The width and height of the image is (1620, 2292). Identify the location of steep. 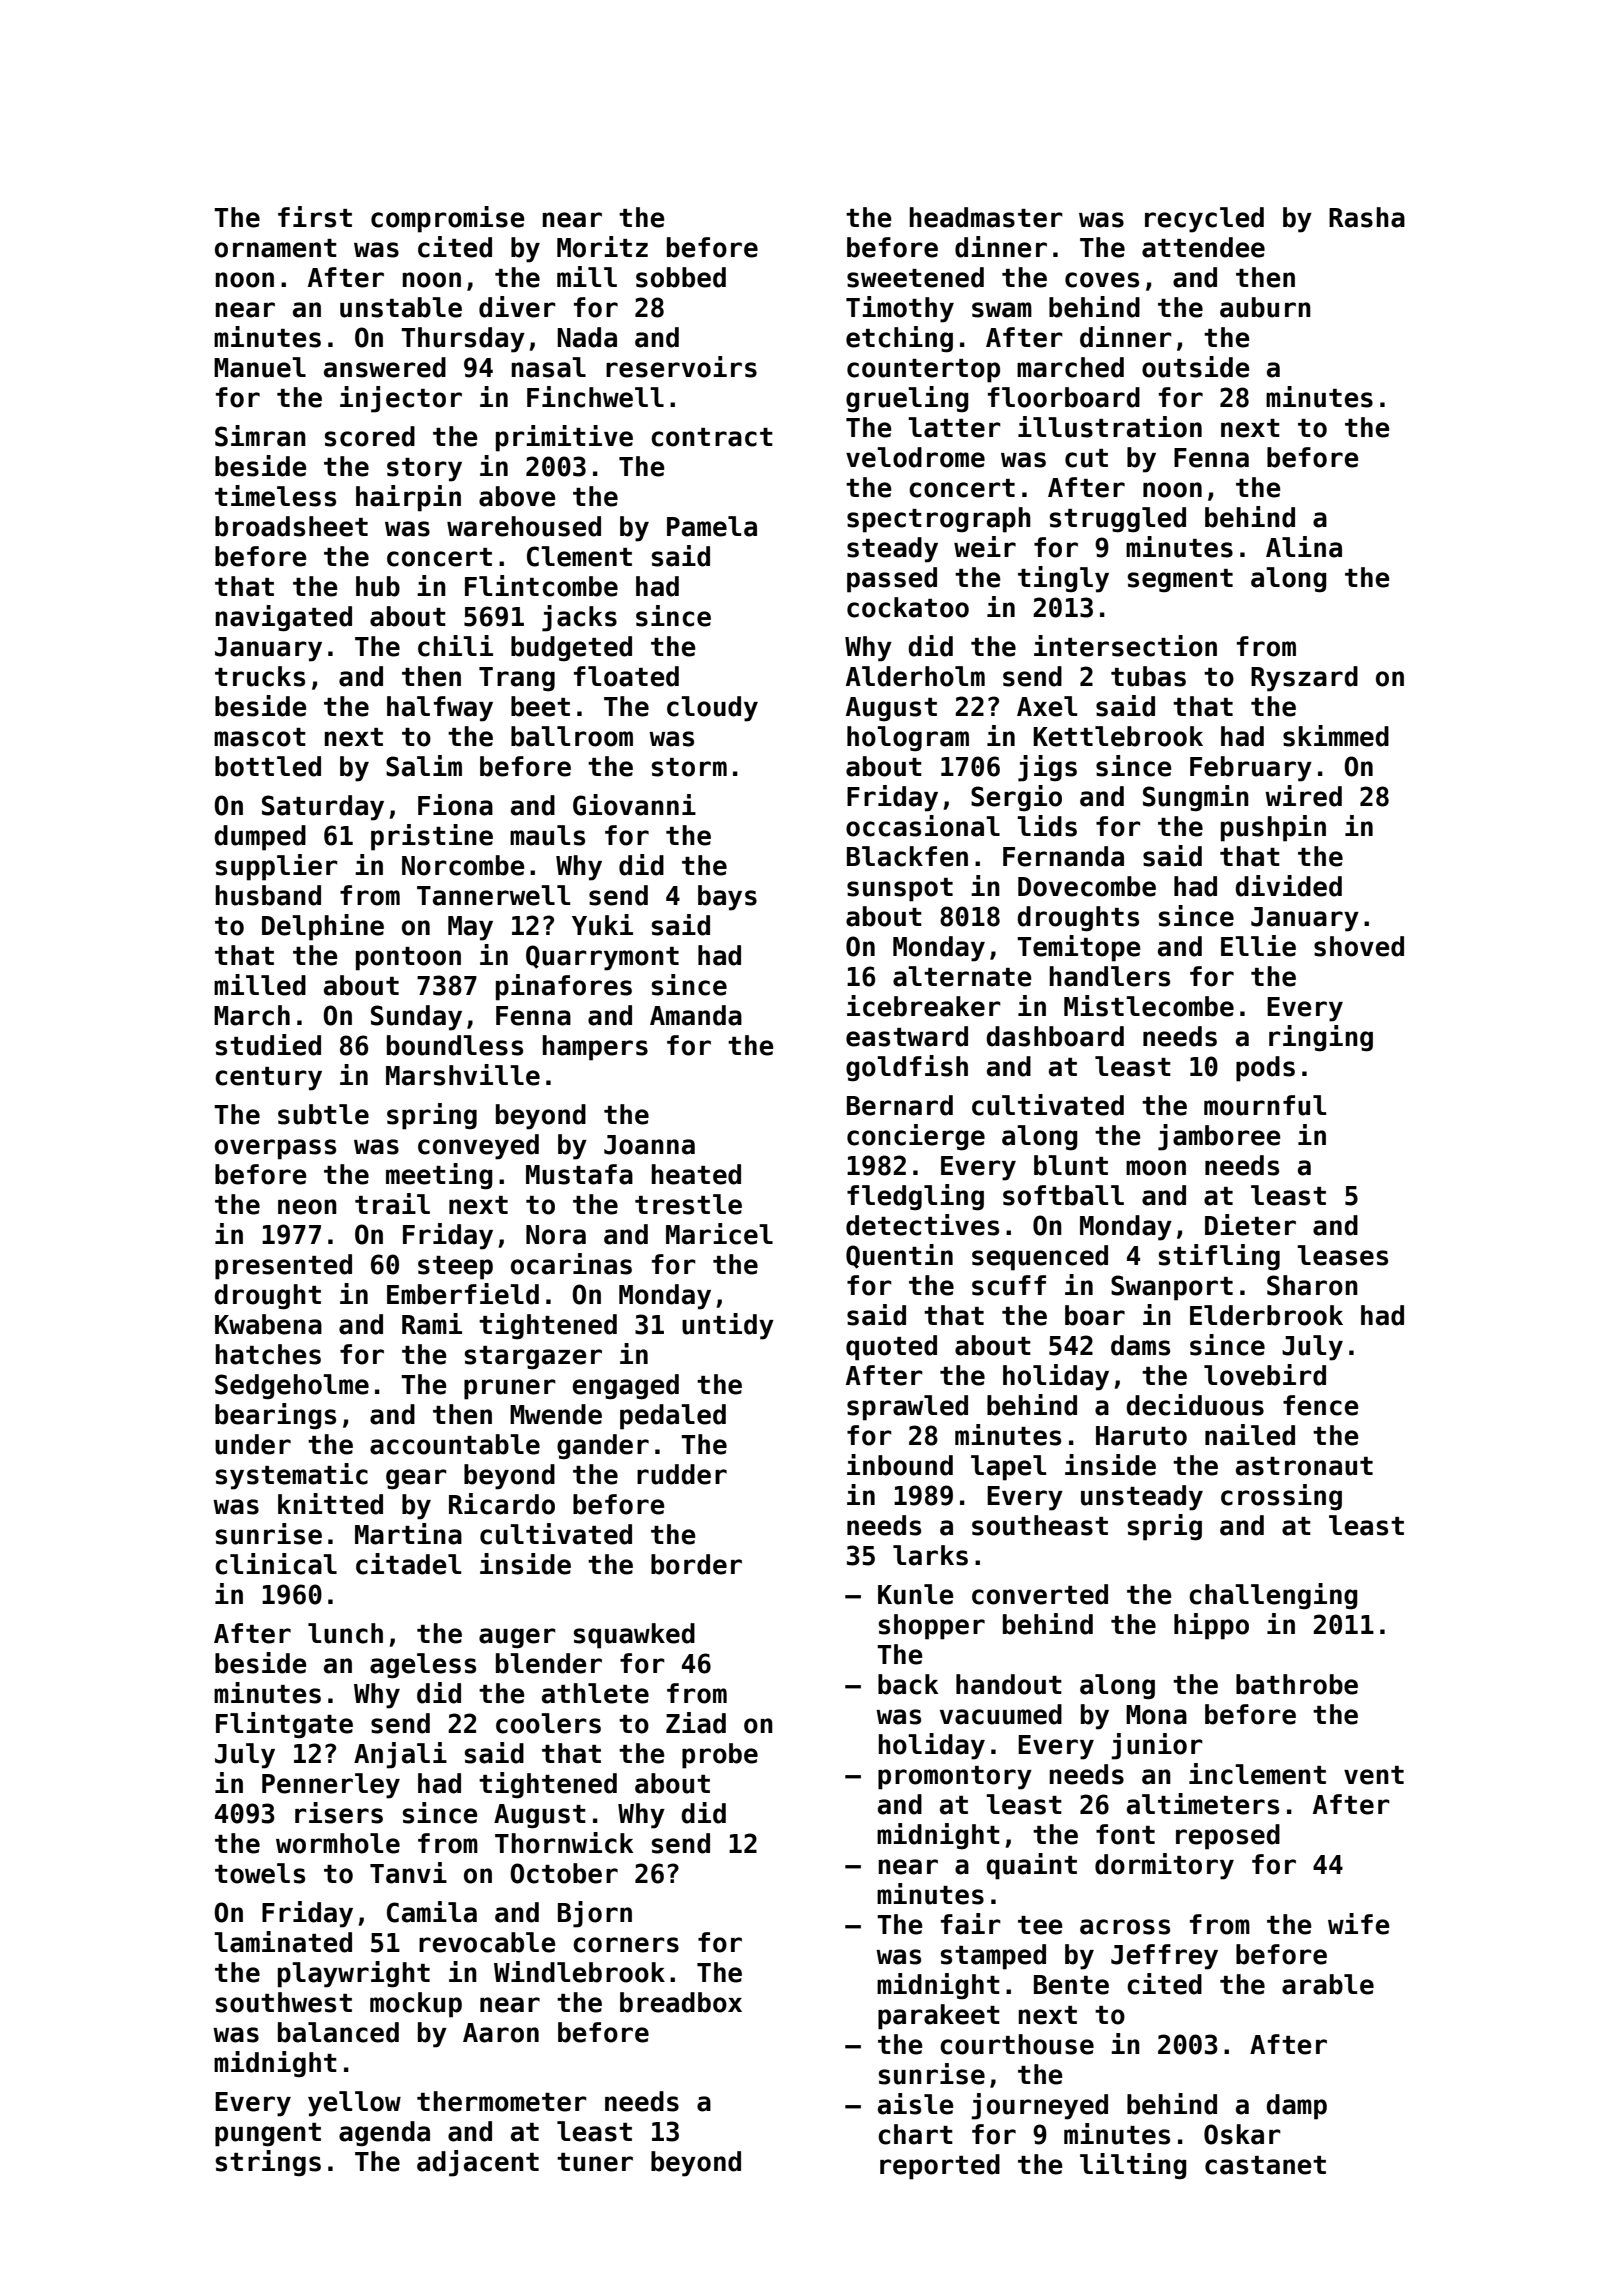
(455, 1268).
